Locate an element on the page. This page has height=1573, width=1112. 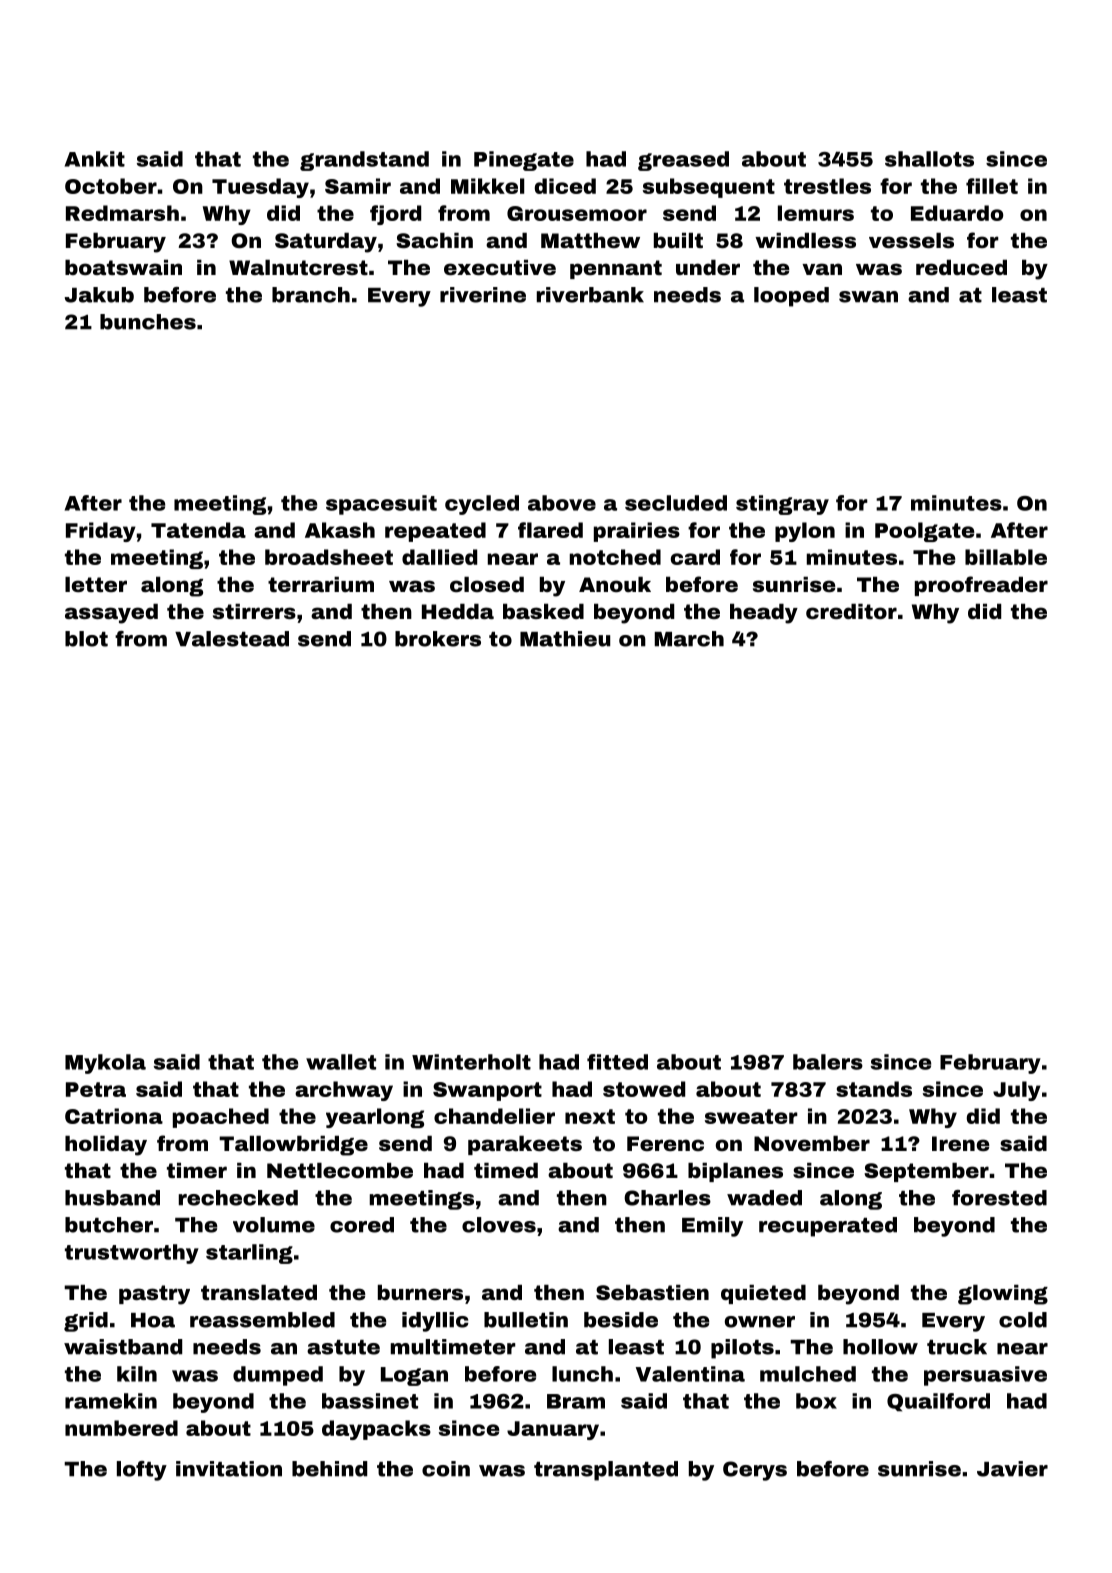
Winterholt is located at coordinates (471, 1062).
